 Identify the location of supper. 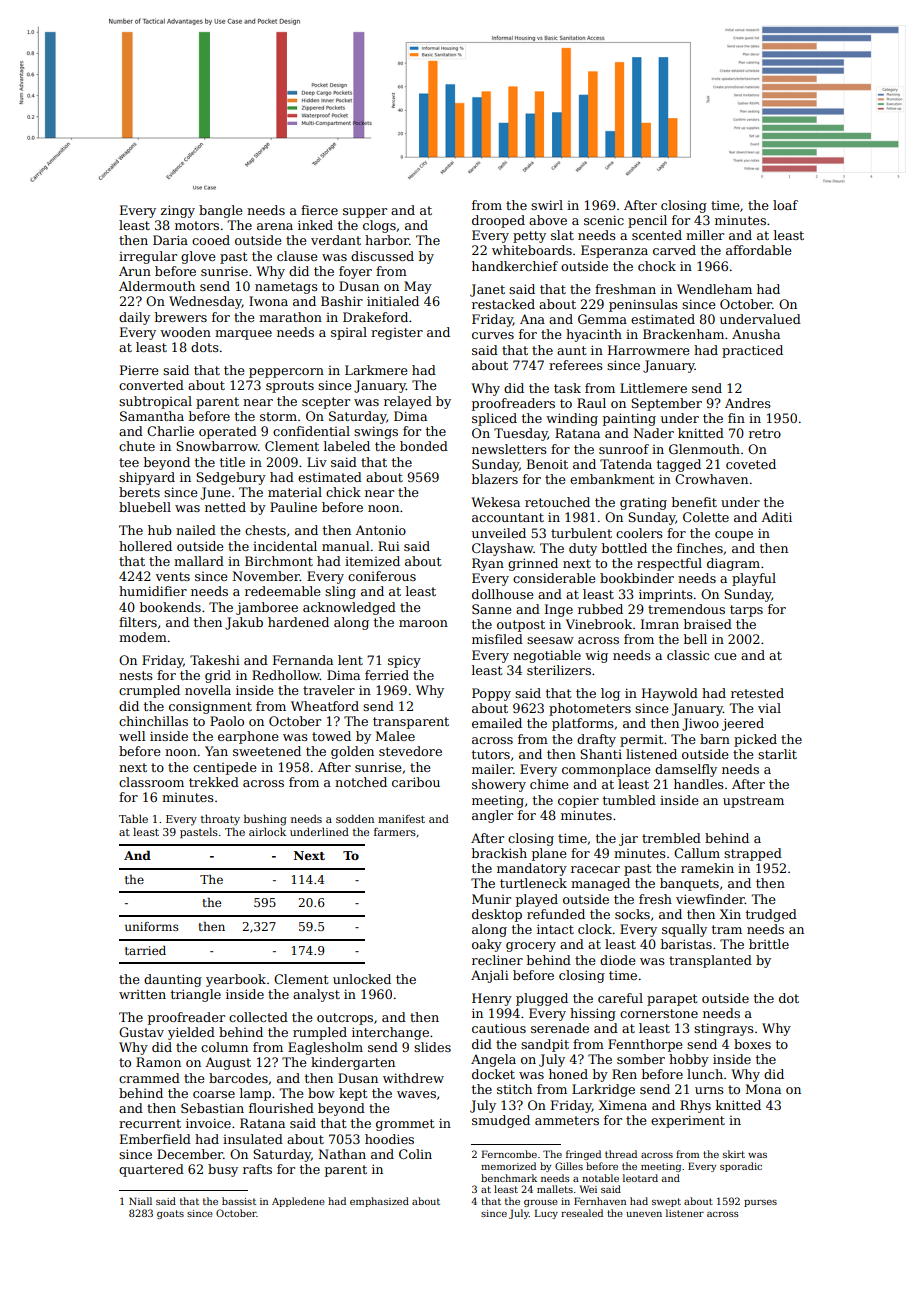
(365, 213).
